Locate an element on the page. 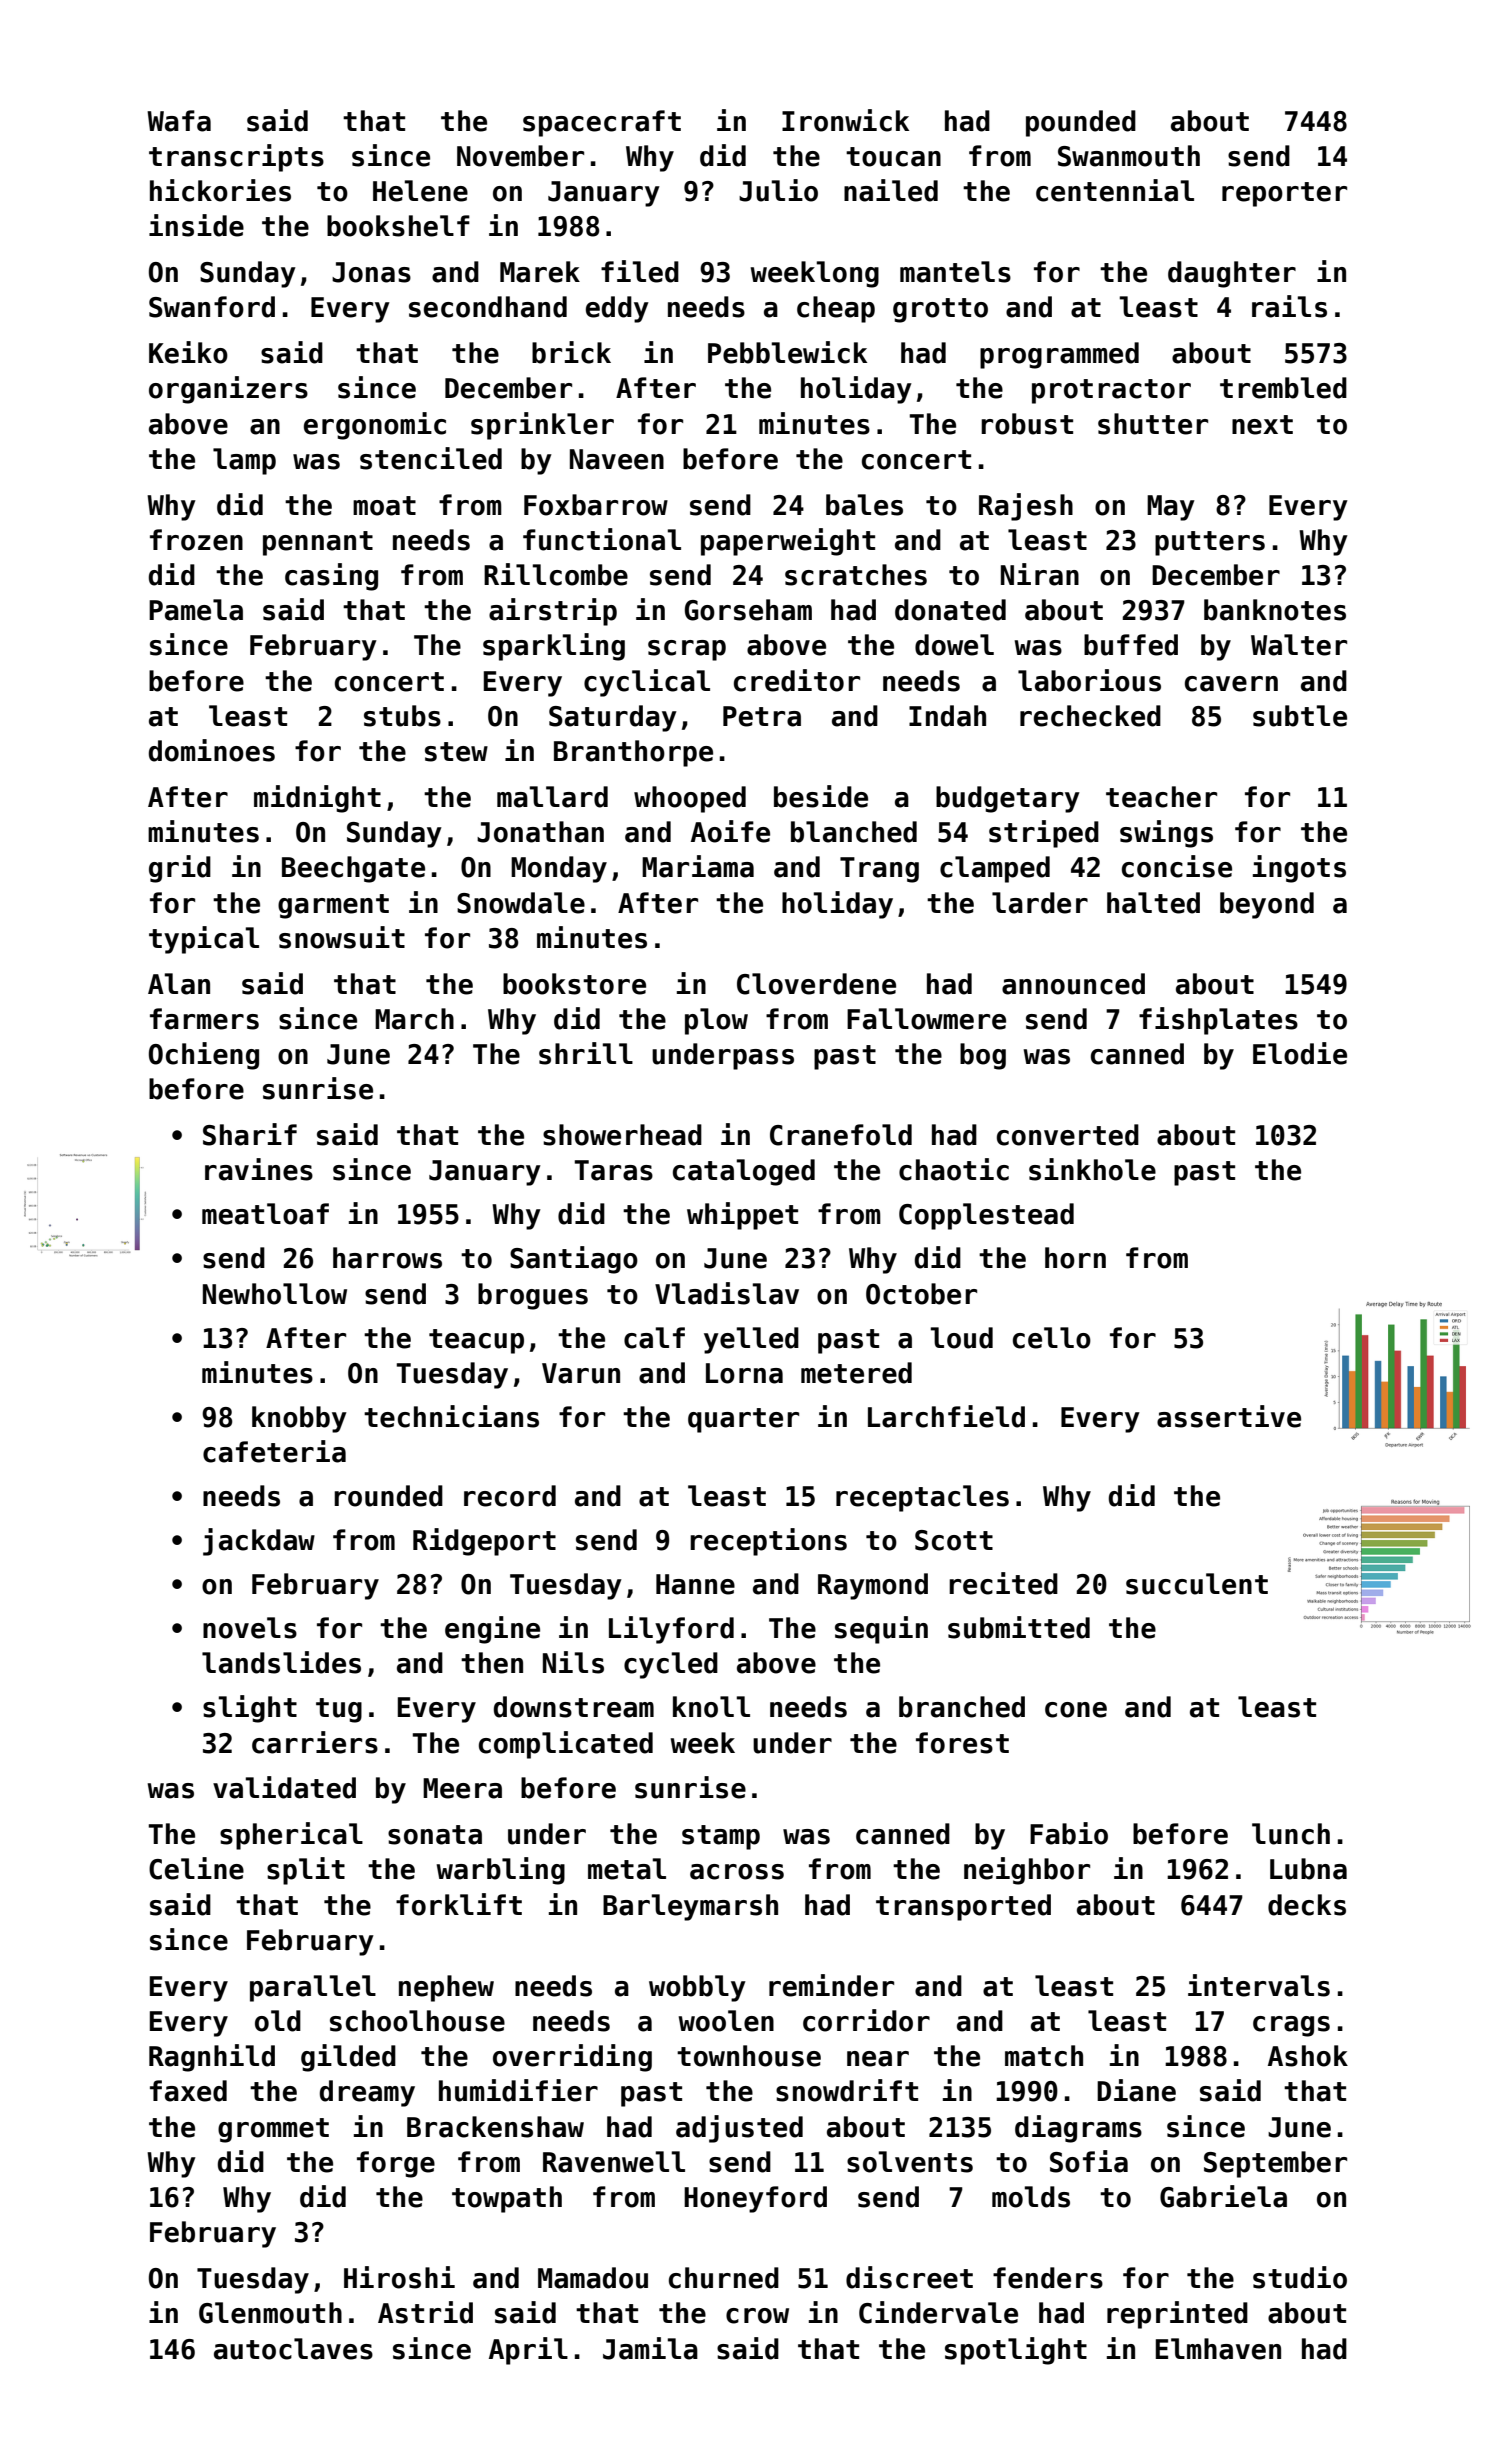 This image has width=1496, height=2464. subtle is located at coordinates (1300, 716).
